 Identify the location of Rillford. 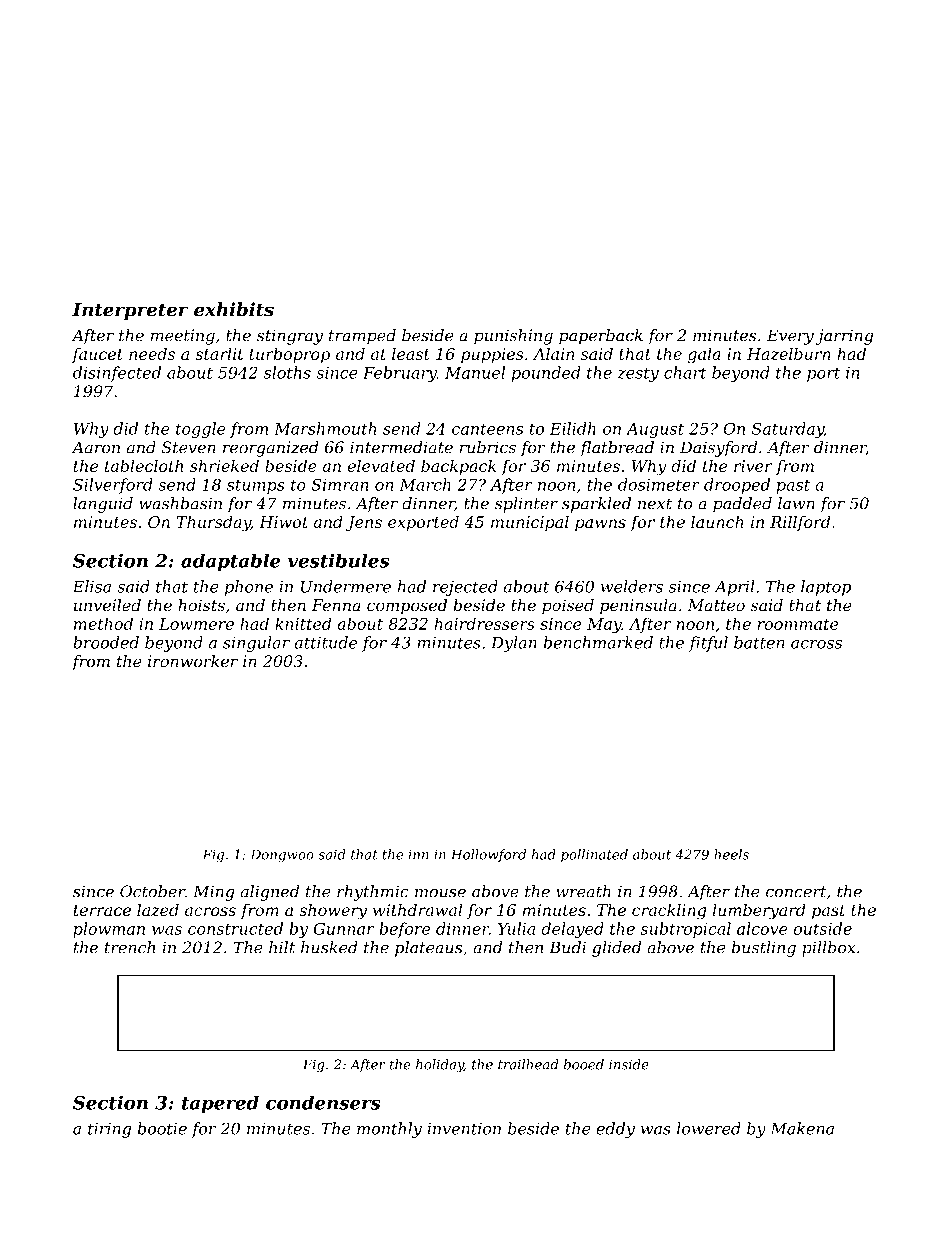
(800, 523).
